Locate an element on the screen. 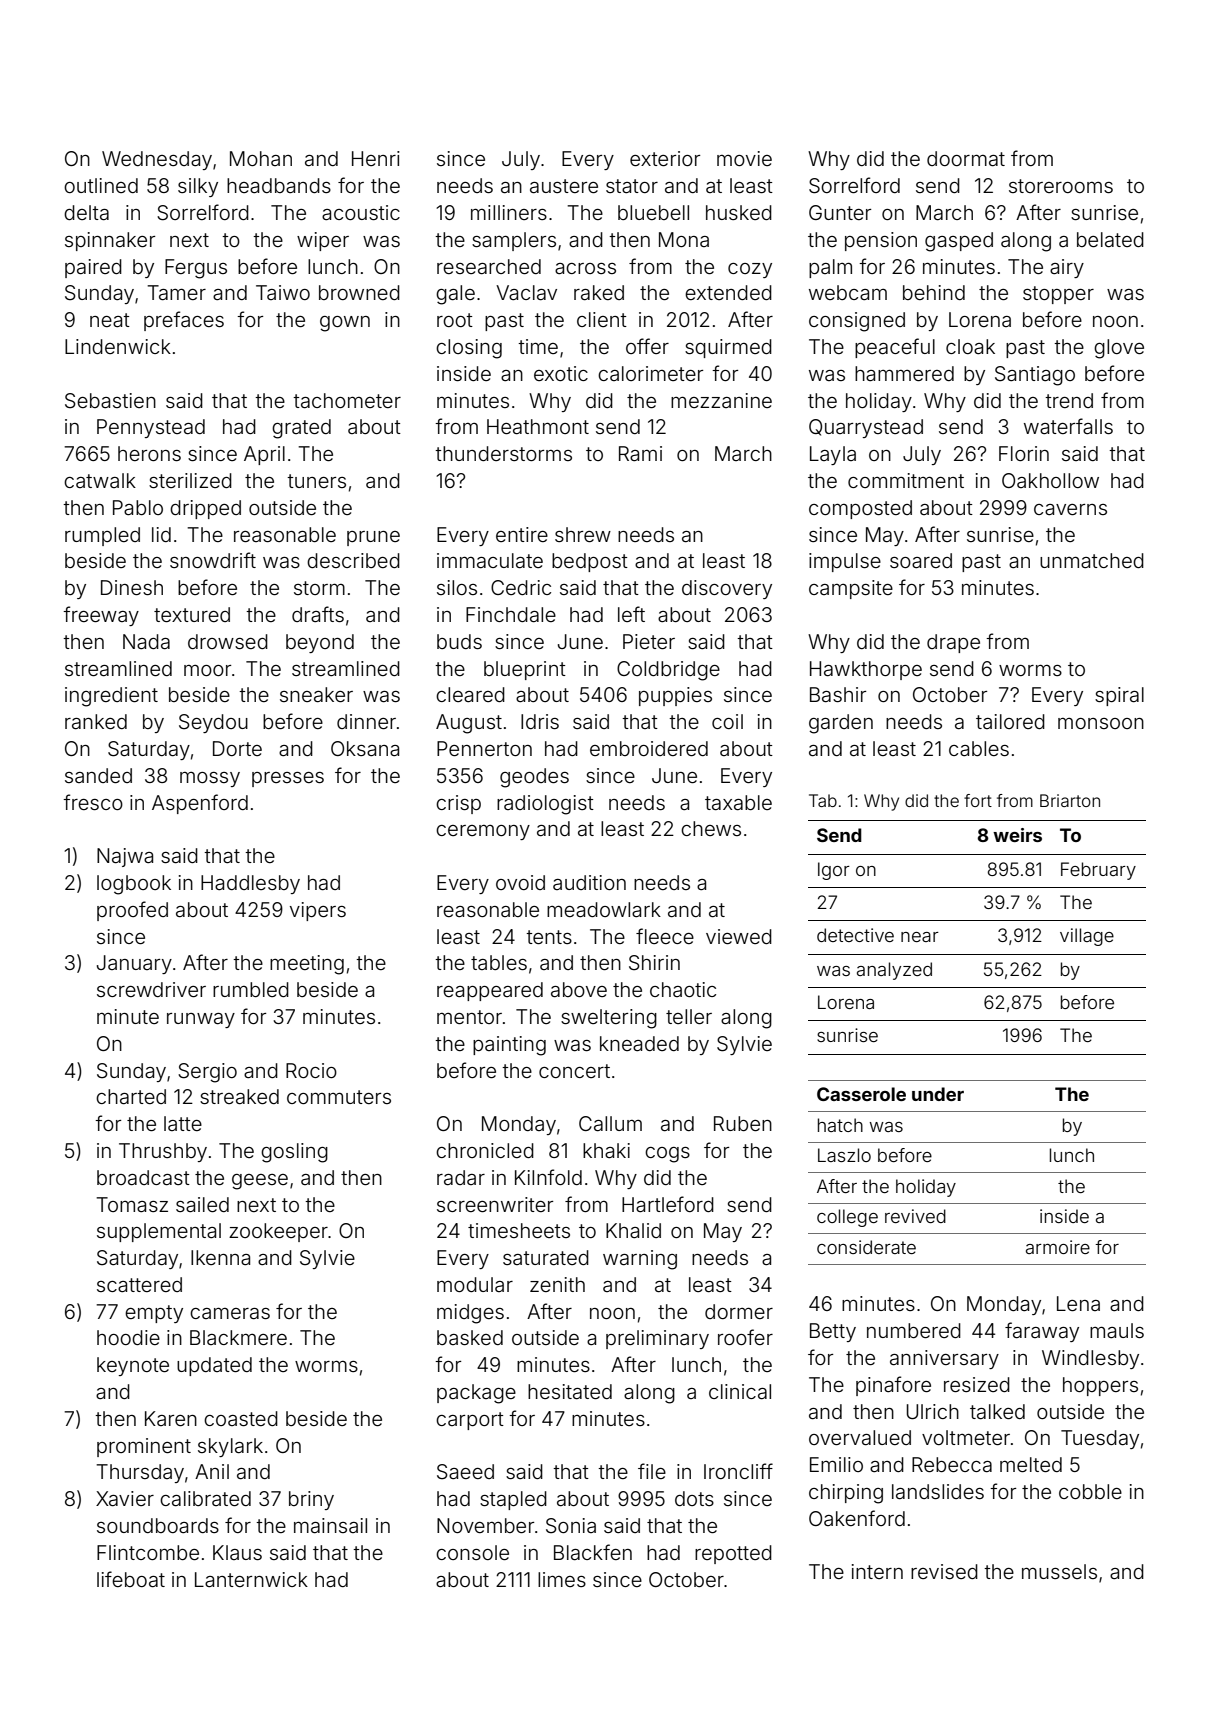 This screenshot has height=1709, width=1209. pension is located at coordinates (881, 241).
